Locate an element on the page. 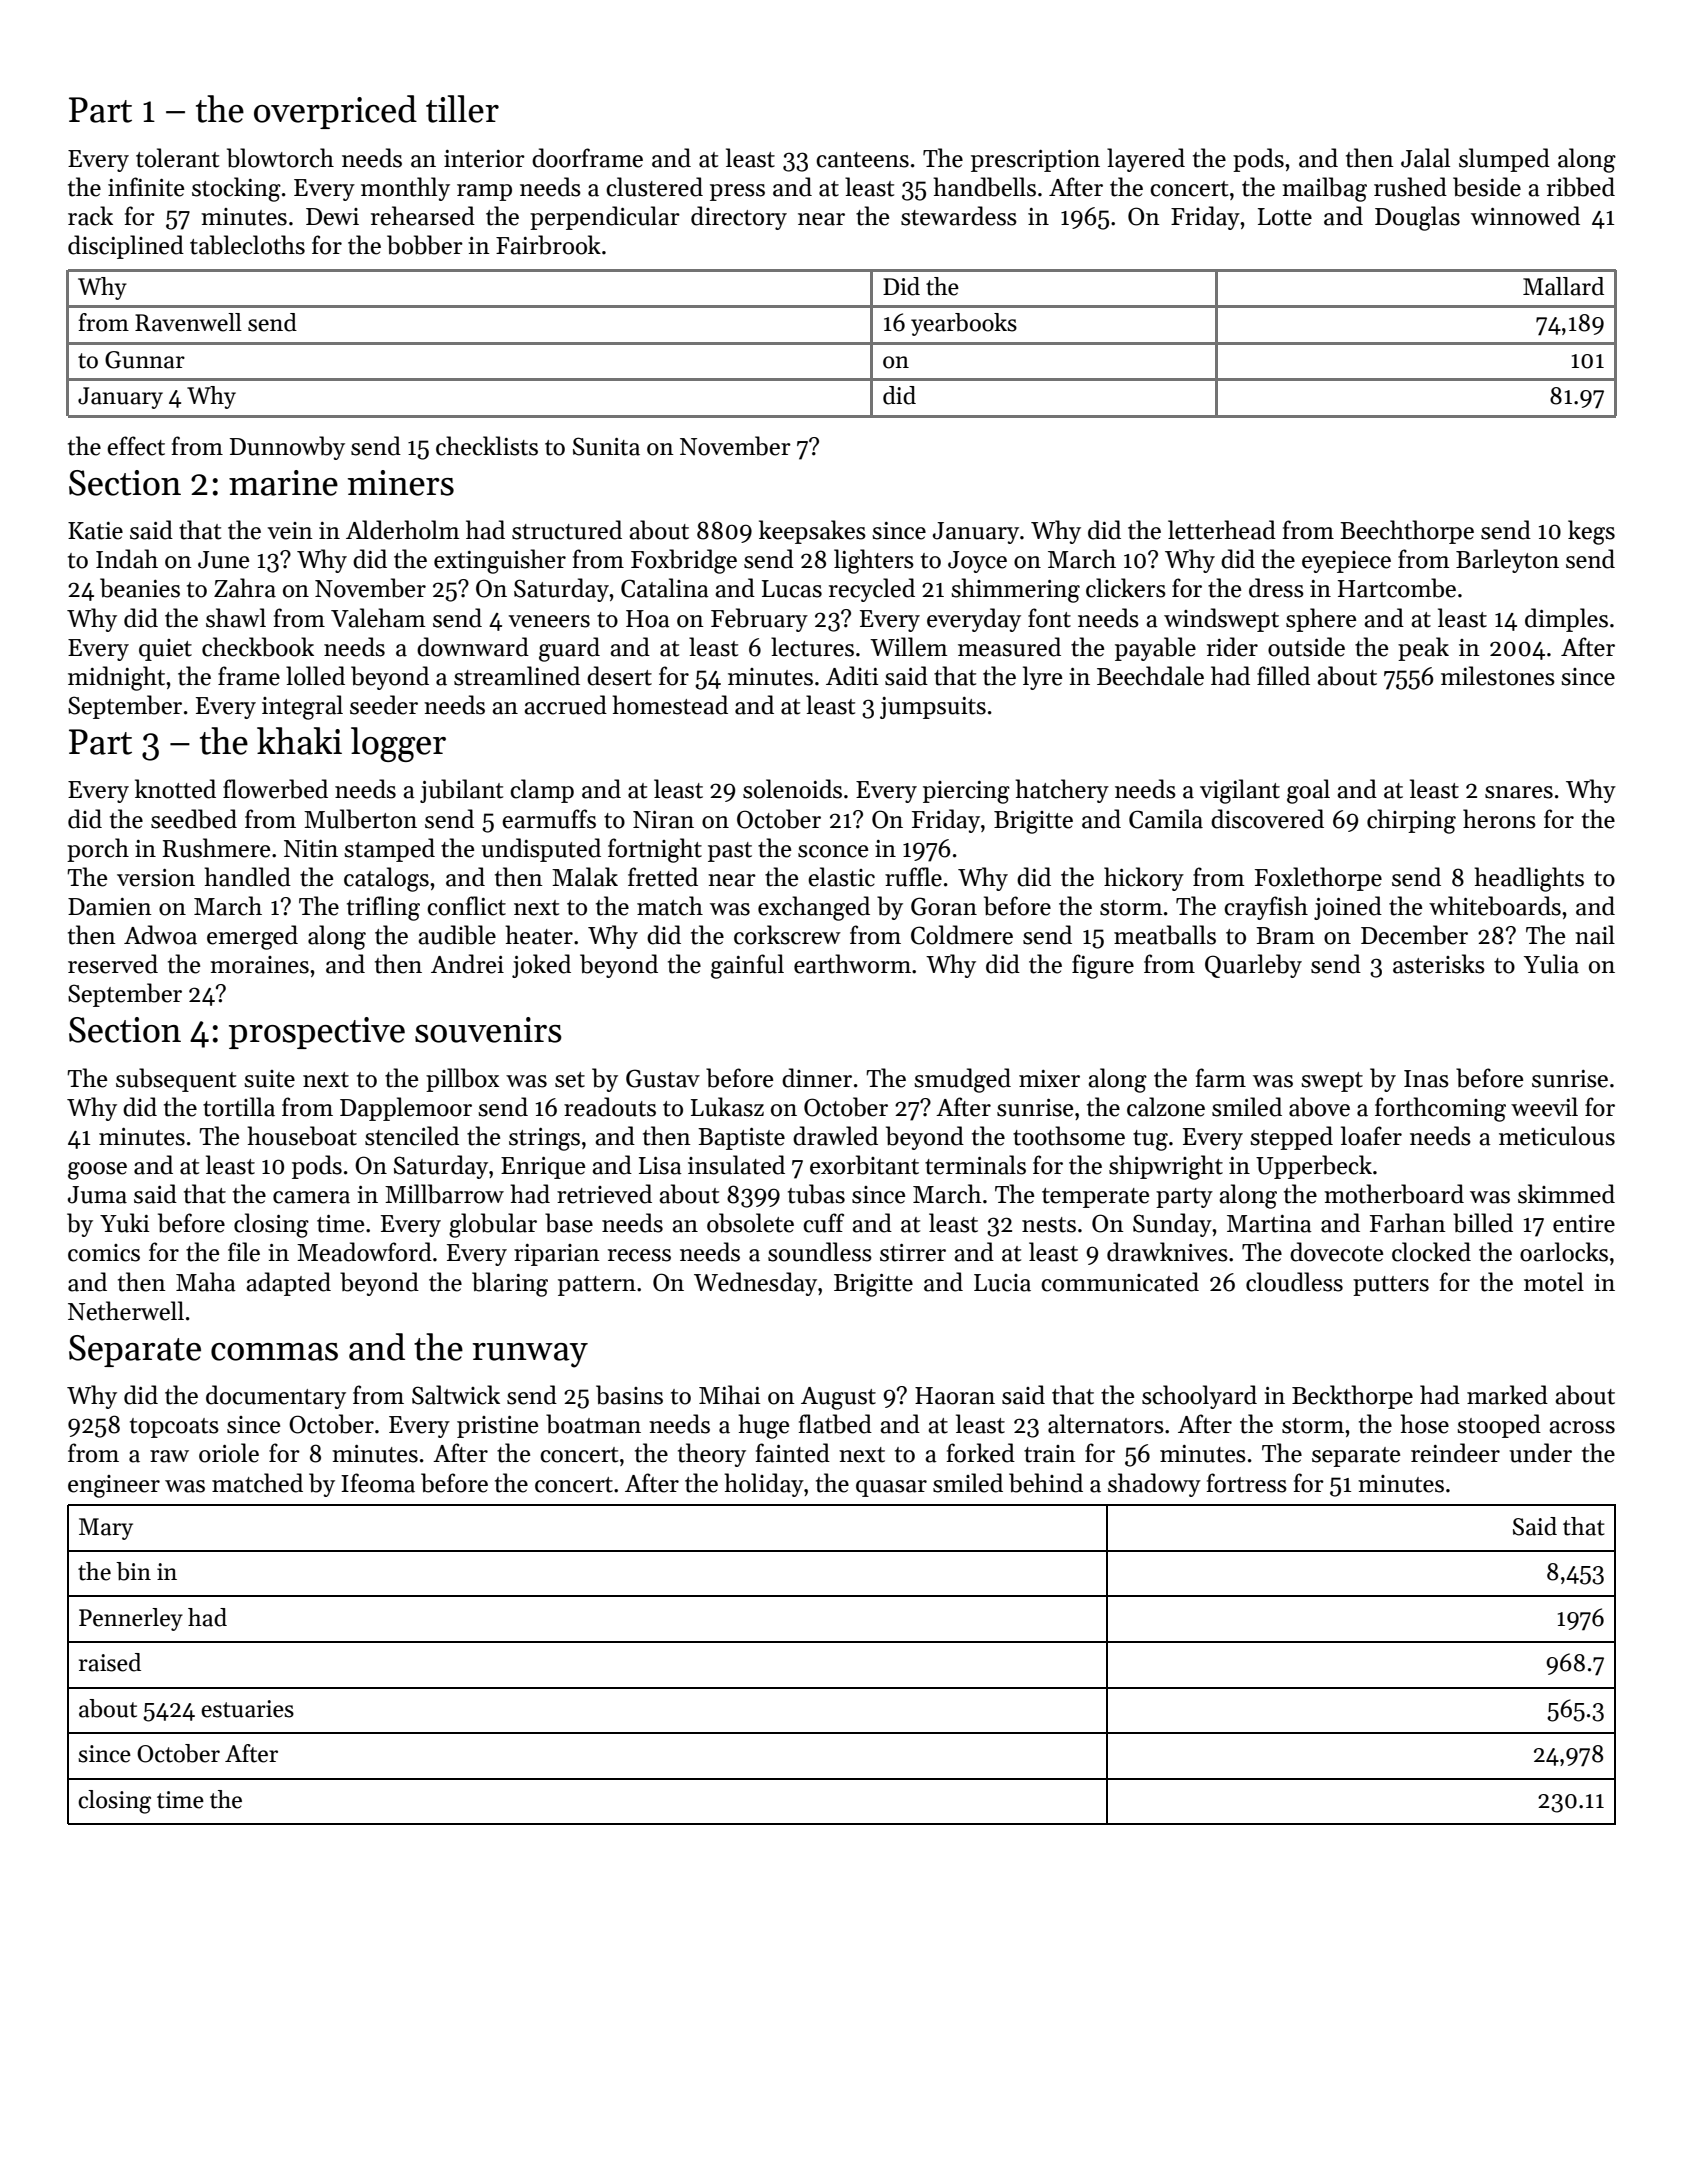 This page has width=1683, height=2178. Jalal is located at coordinates (1425, 158).
